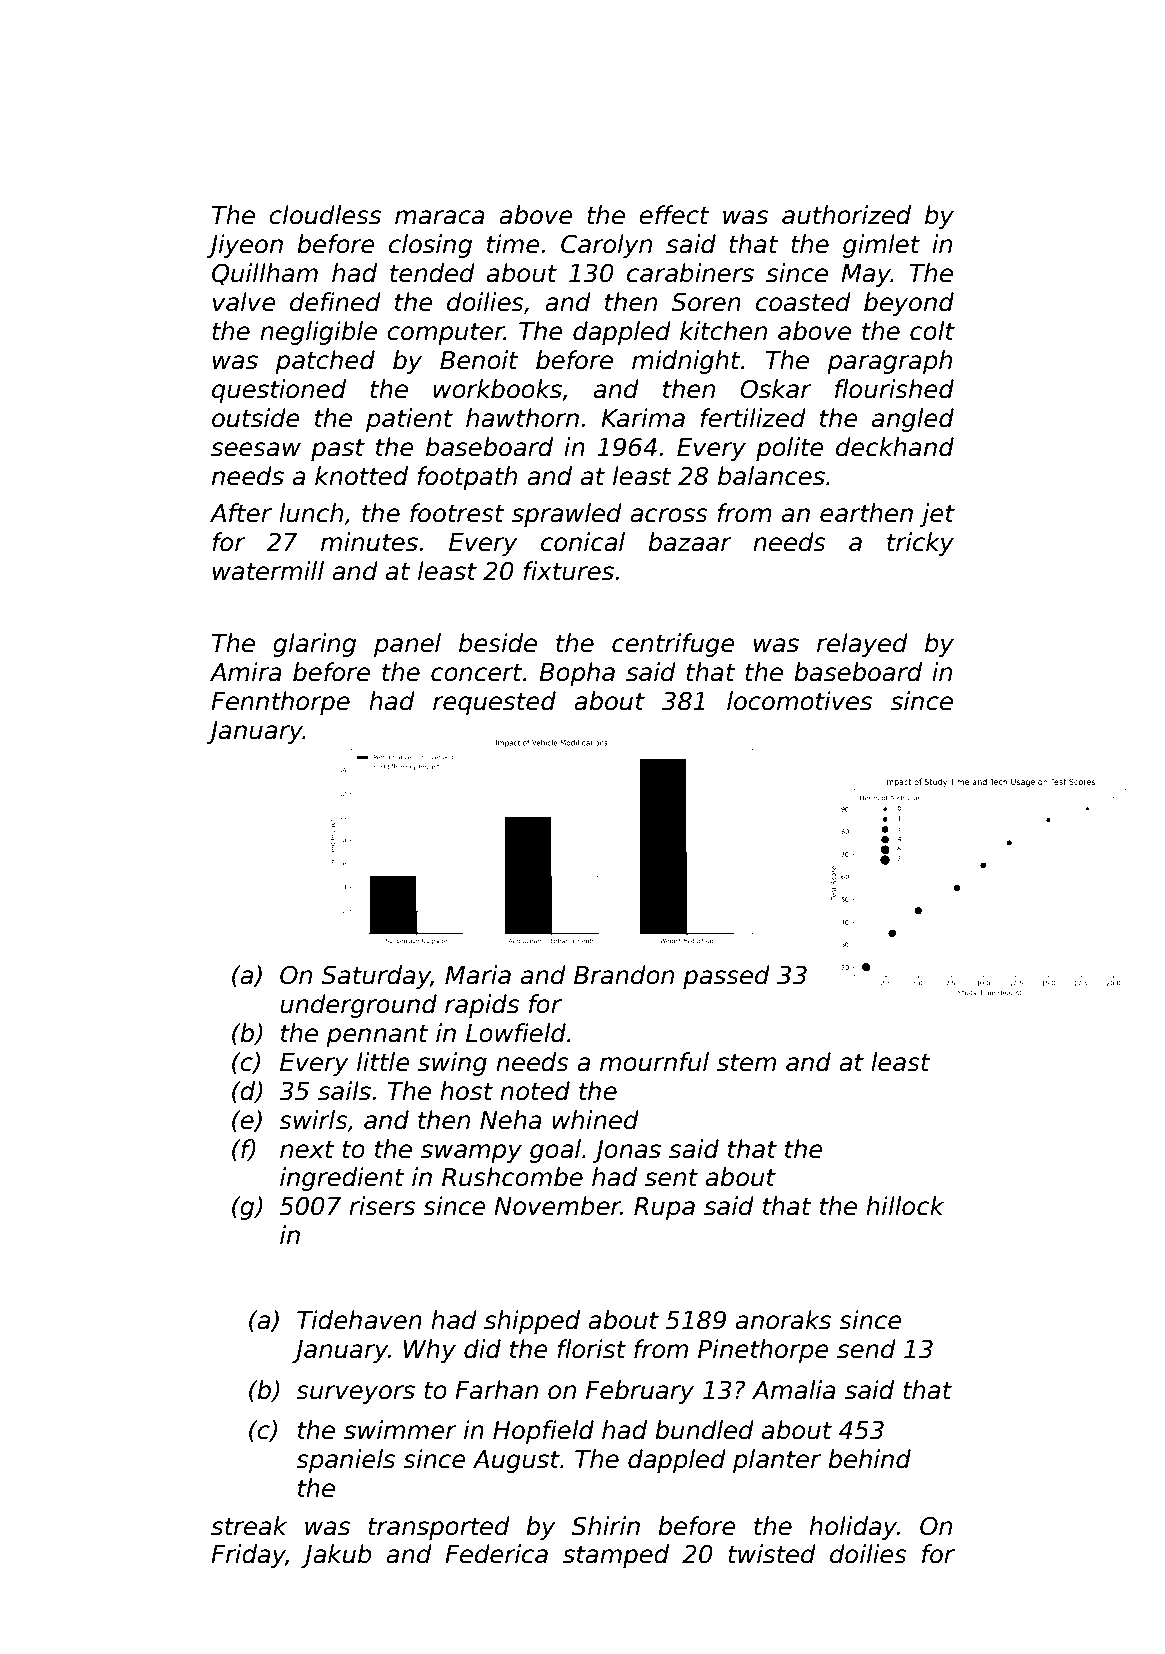 Image resolution: width=1165 pixels, height=1654 pixels. I want to click on Hopfield, so click(543, 1432).
